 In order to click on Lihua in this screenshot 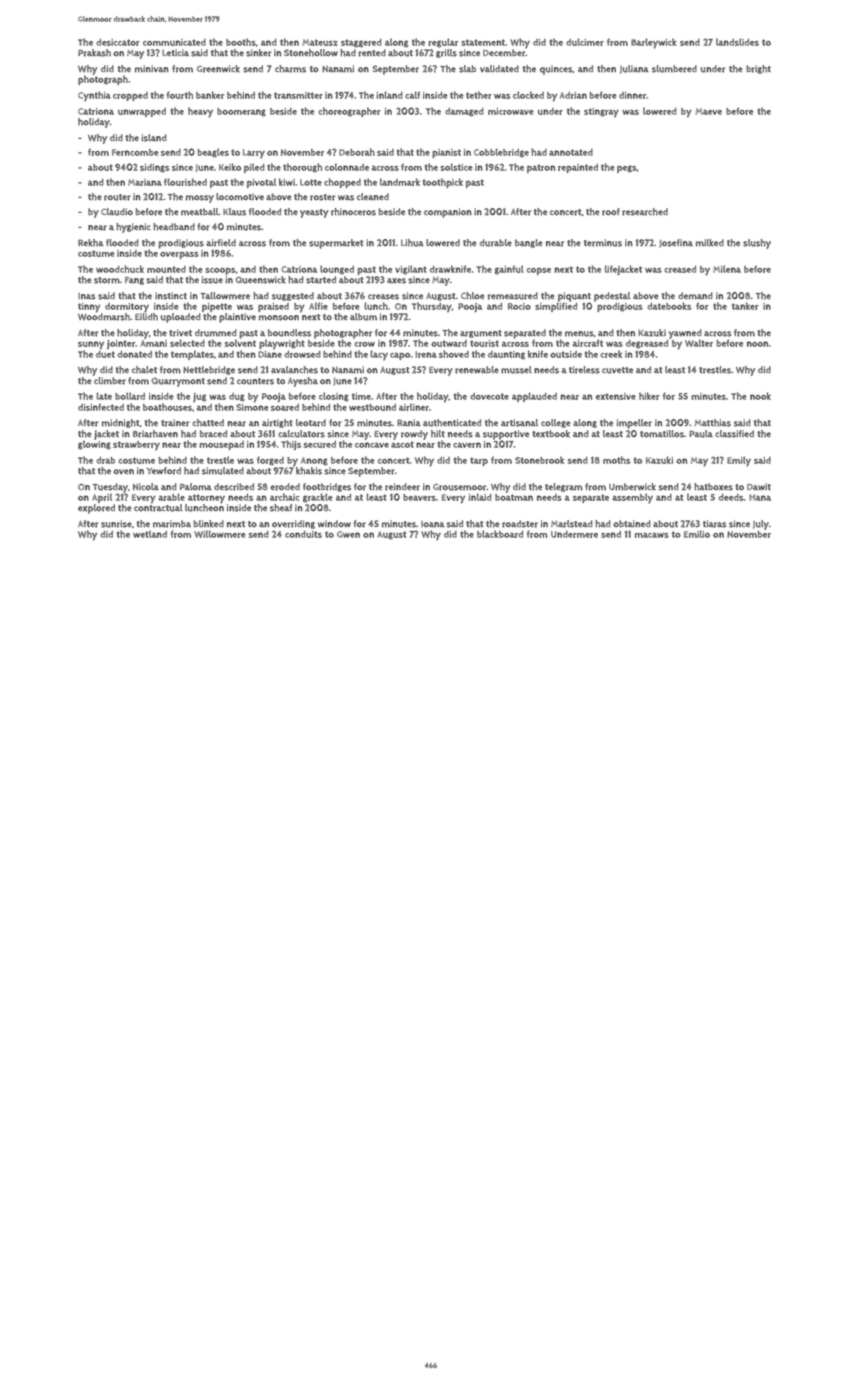, I will do `click(412, 243)`.
